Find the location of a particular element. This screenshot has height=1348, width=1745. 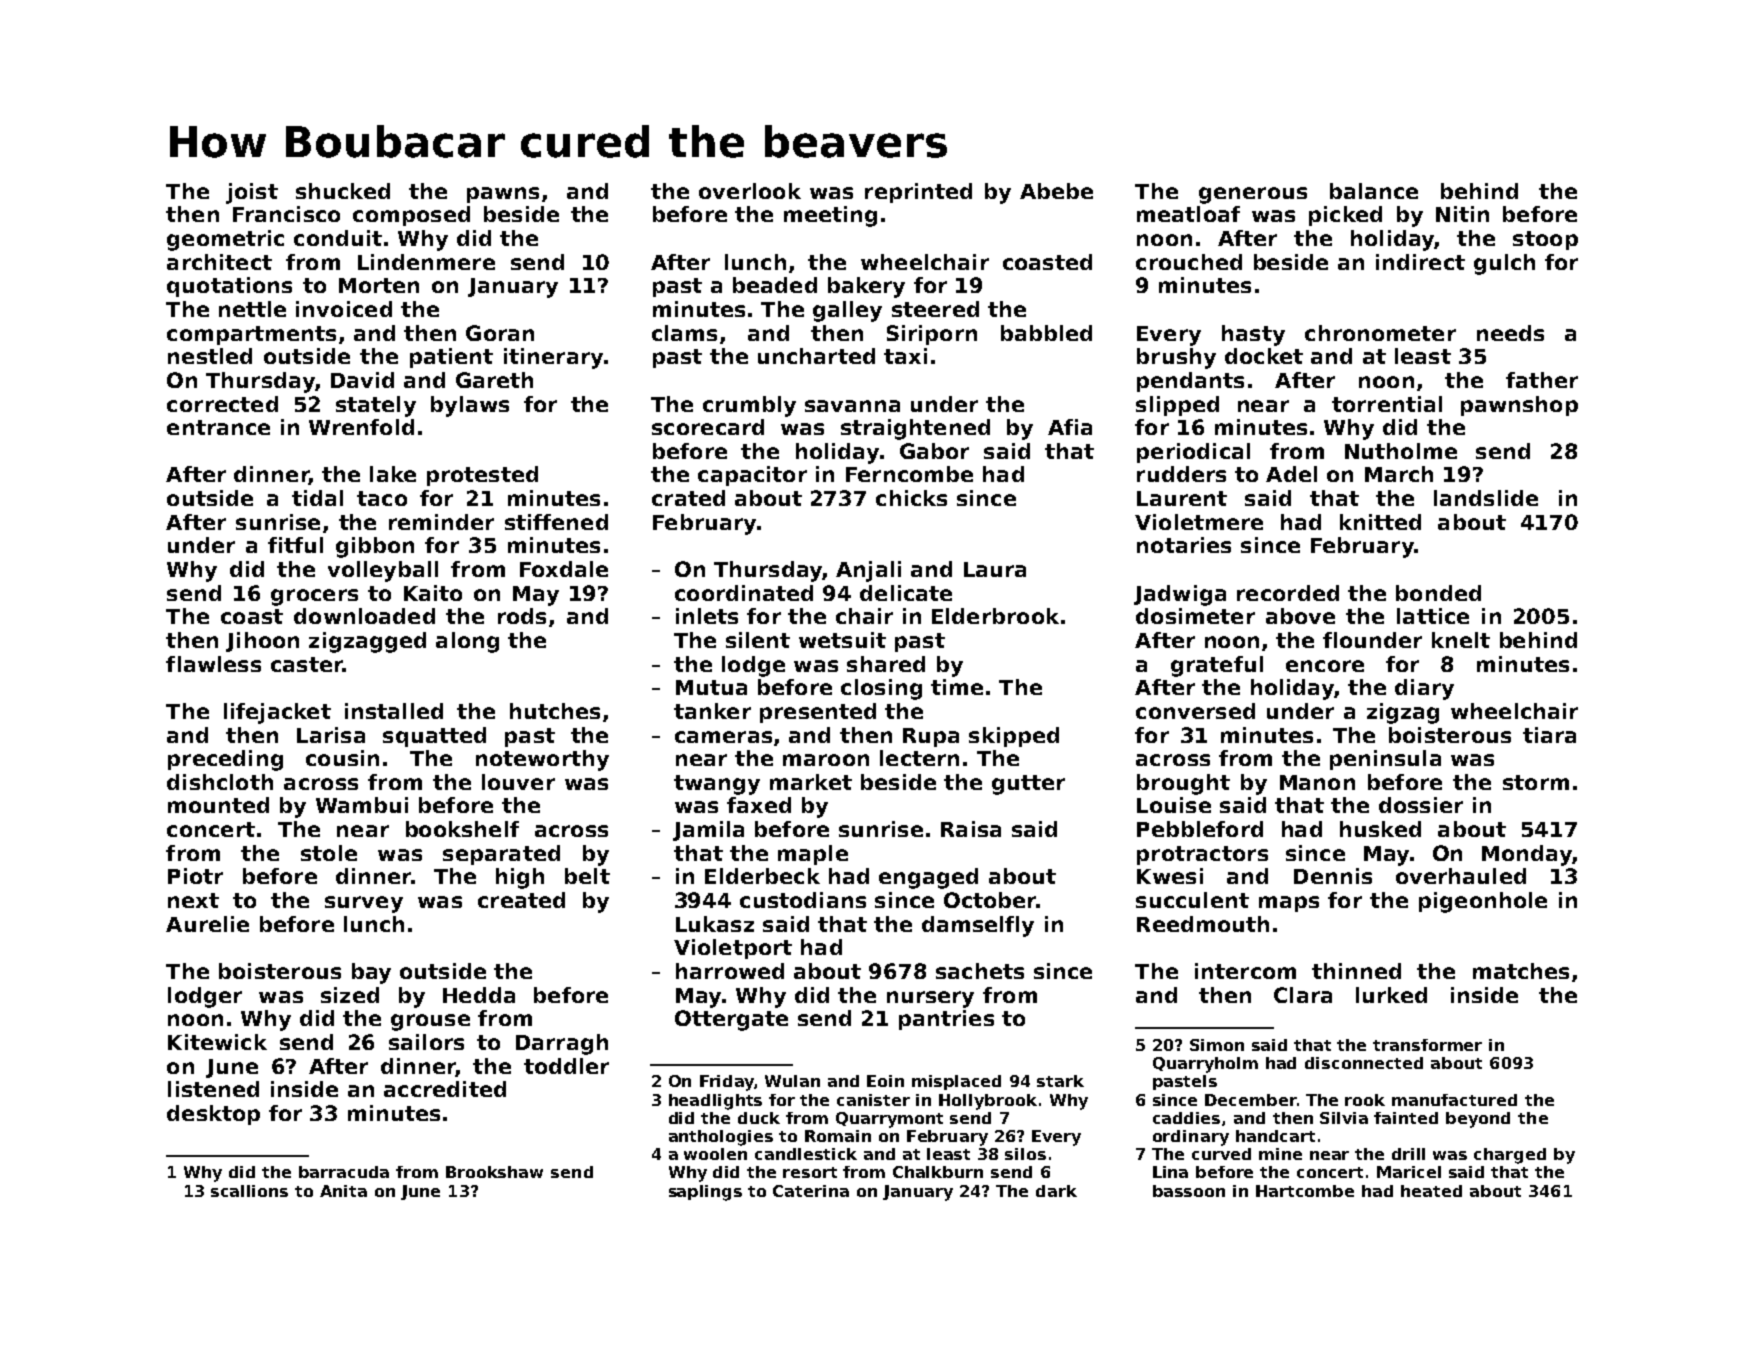

fitful is located at coordinates (295, 545).
